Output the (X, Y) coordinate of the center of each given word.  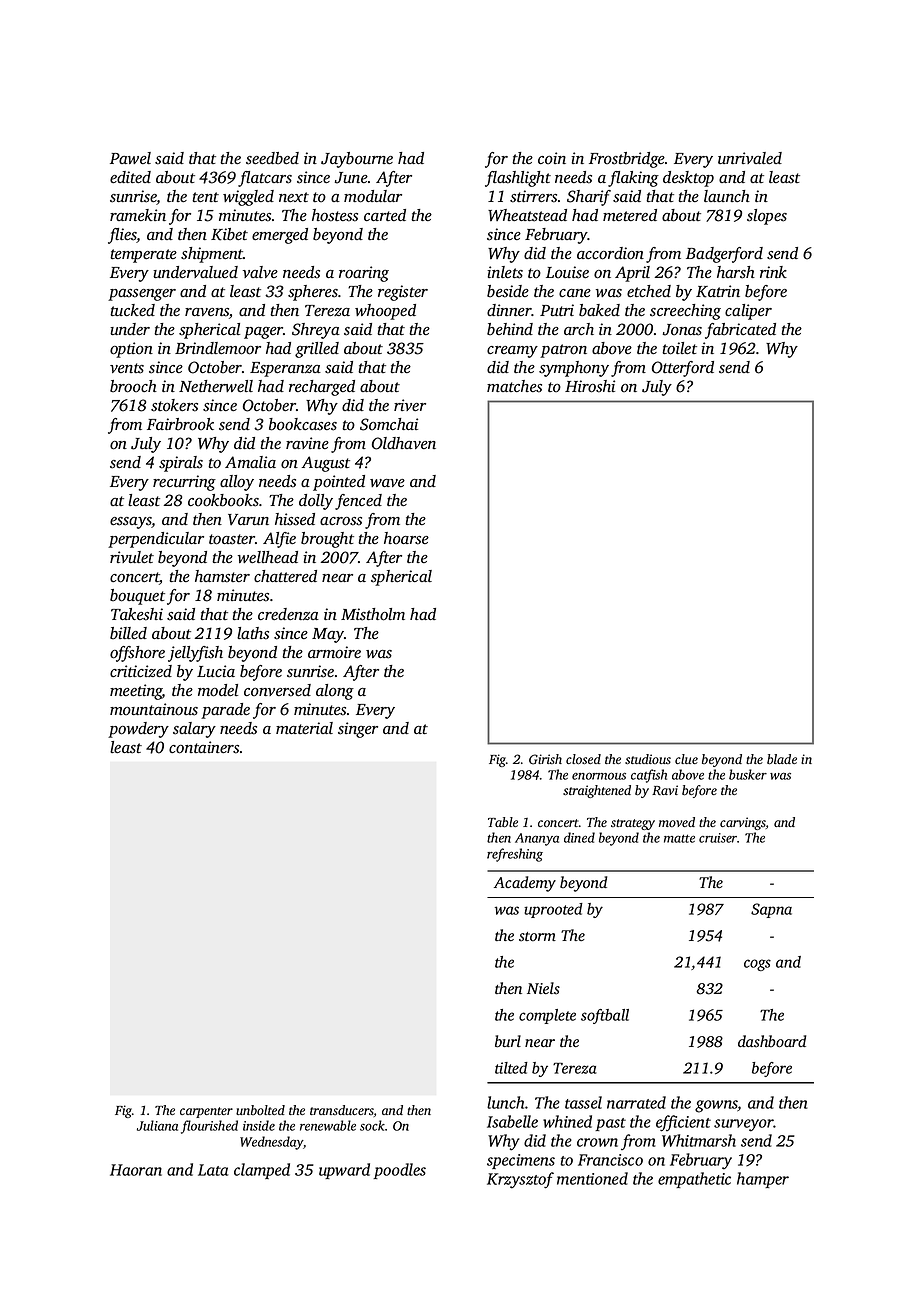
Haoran (136, 1170)
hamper (763, 1180)
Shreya (316, 331)
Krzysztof (520, 1180)
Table (503, 822)
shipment (212, 255)
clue (686, 759)
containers (204, 747)
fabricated (740, 331)
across (341, 521)
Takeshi (137, 614)
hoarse (406, 538)
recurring (184, 483)
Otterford (683, 369)
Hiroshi (590, 386)
